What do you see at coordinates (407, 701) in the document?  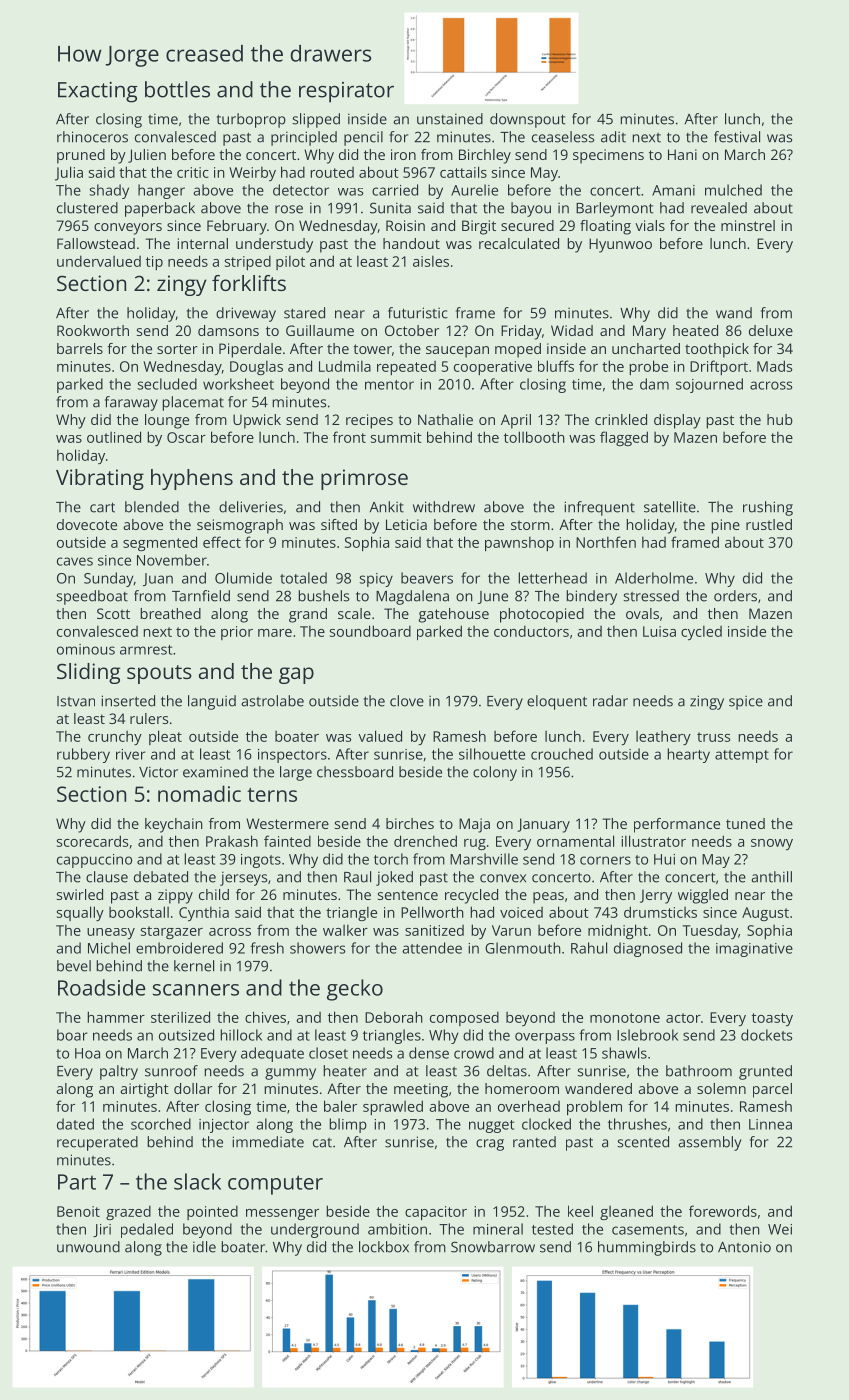 I see `clove` at bounding box center [407, 701].
